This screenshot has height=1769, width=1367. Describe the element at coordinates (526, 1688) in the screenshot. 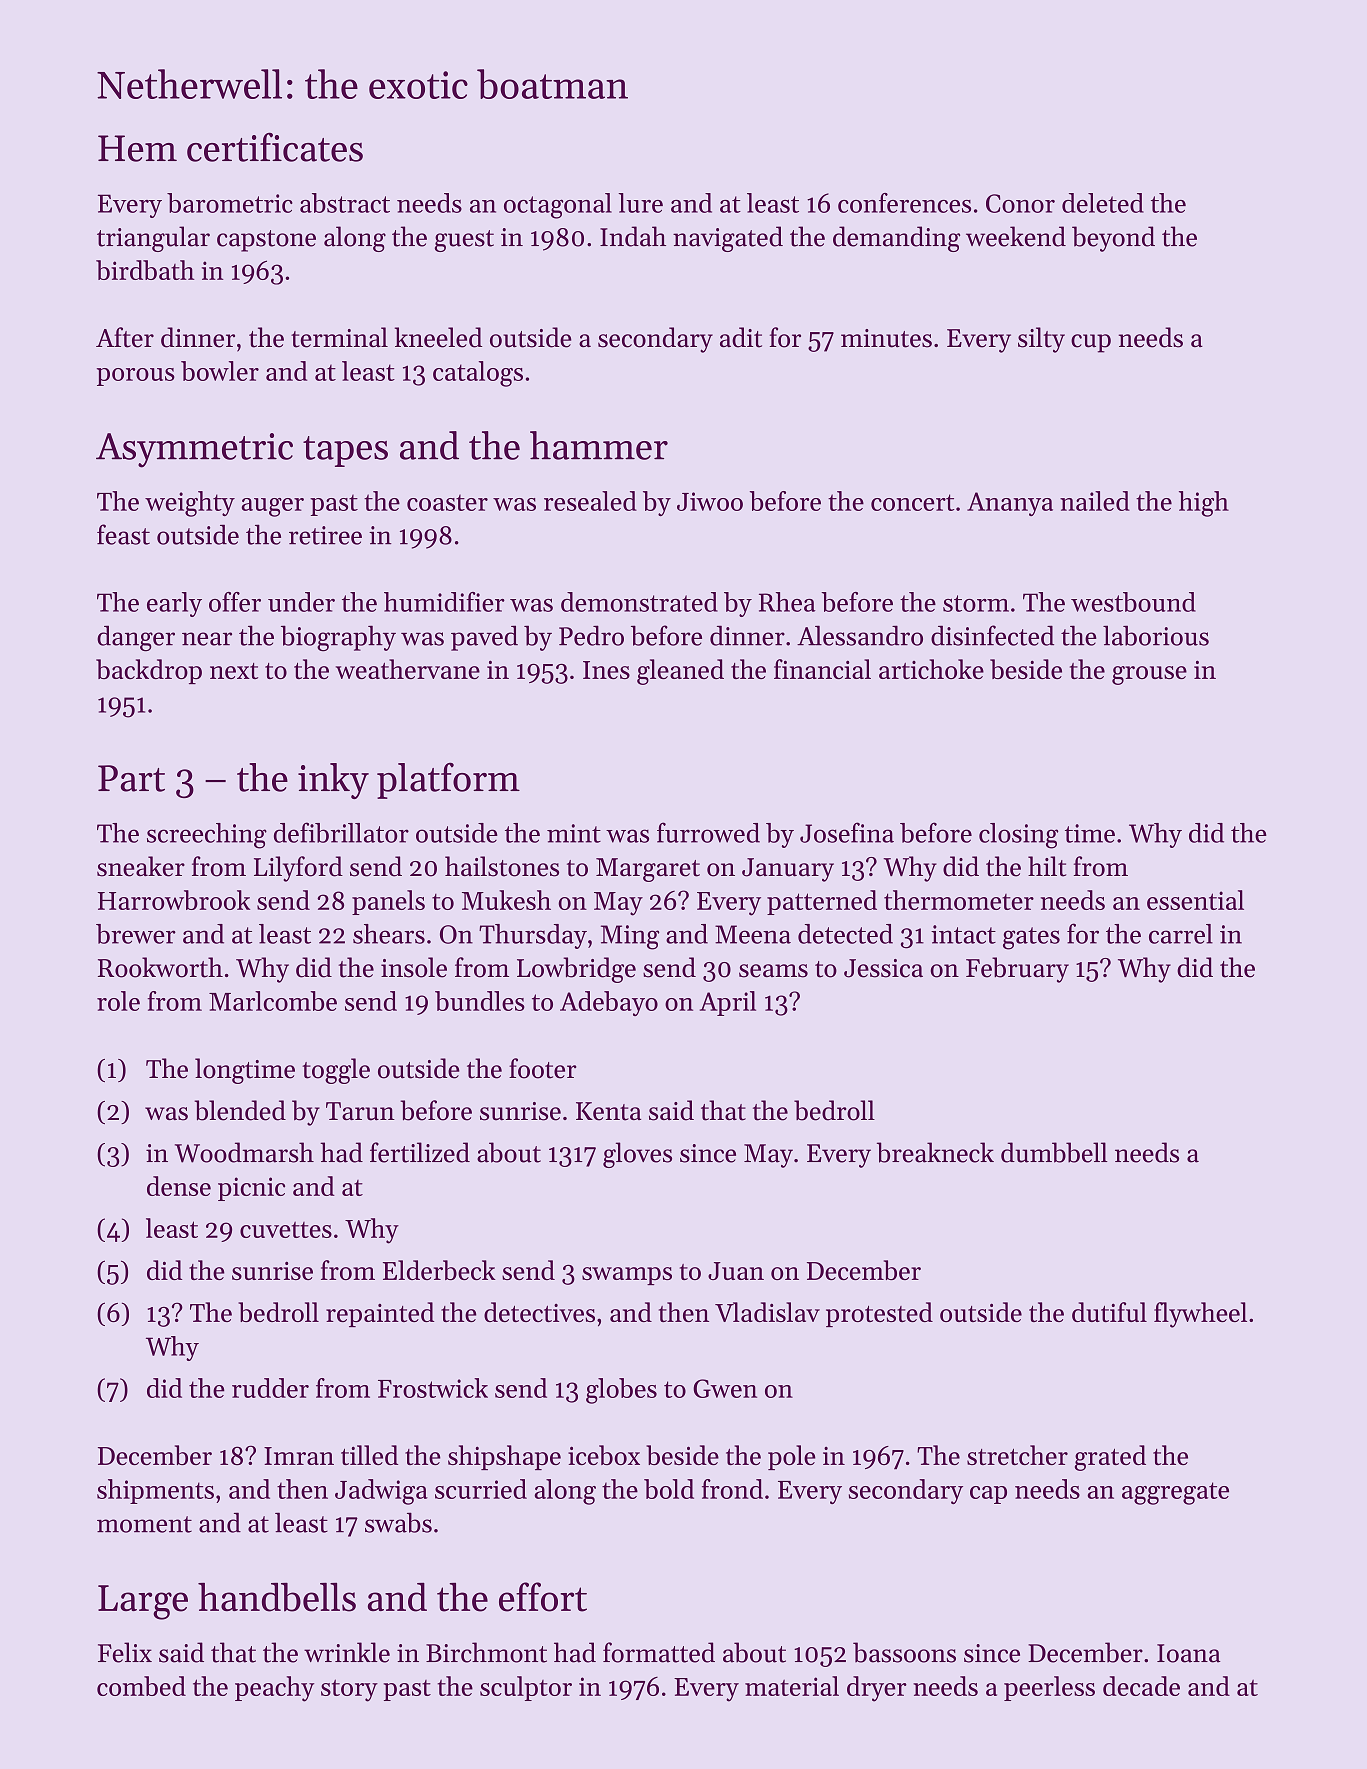

I see `sculptor` at that location.
